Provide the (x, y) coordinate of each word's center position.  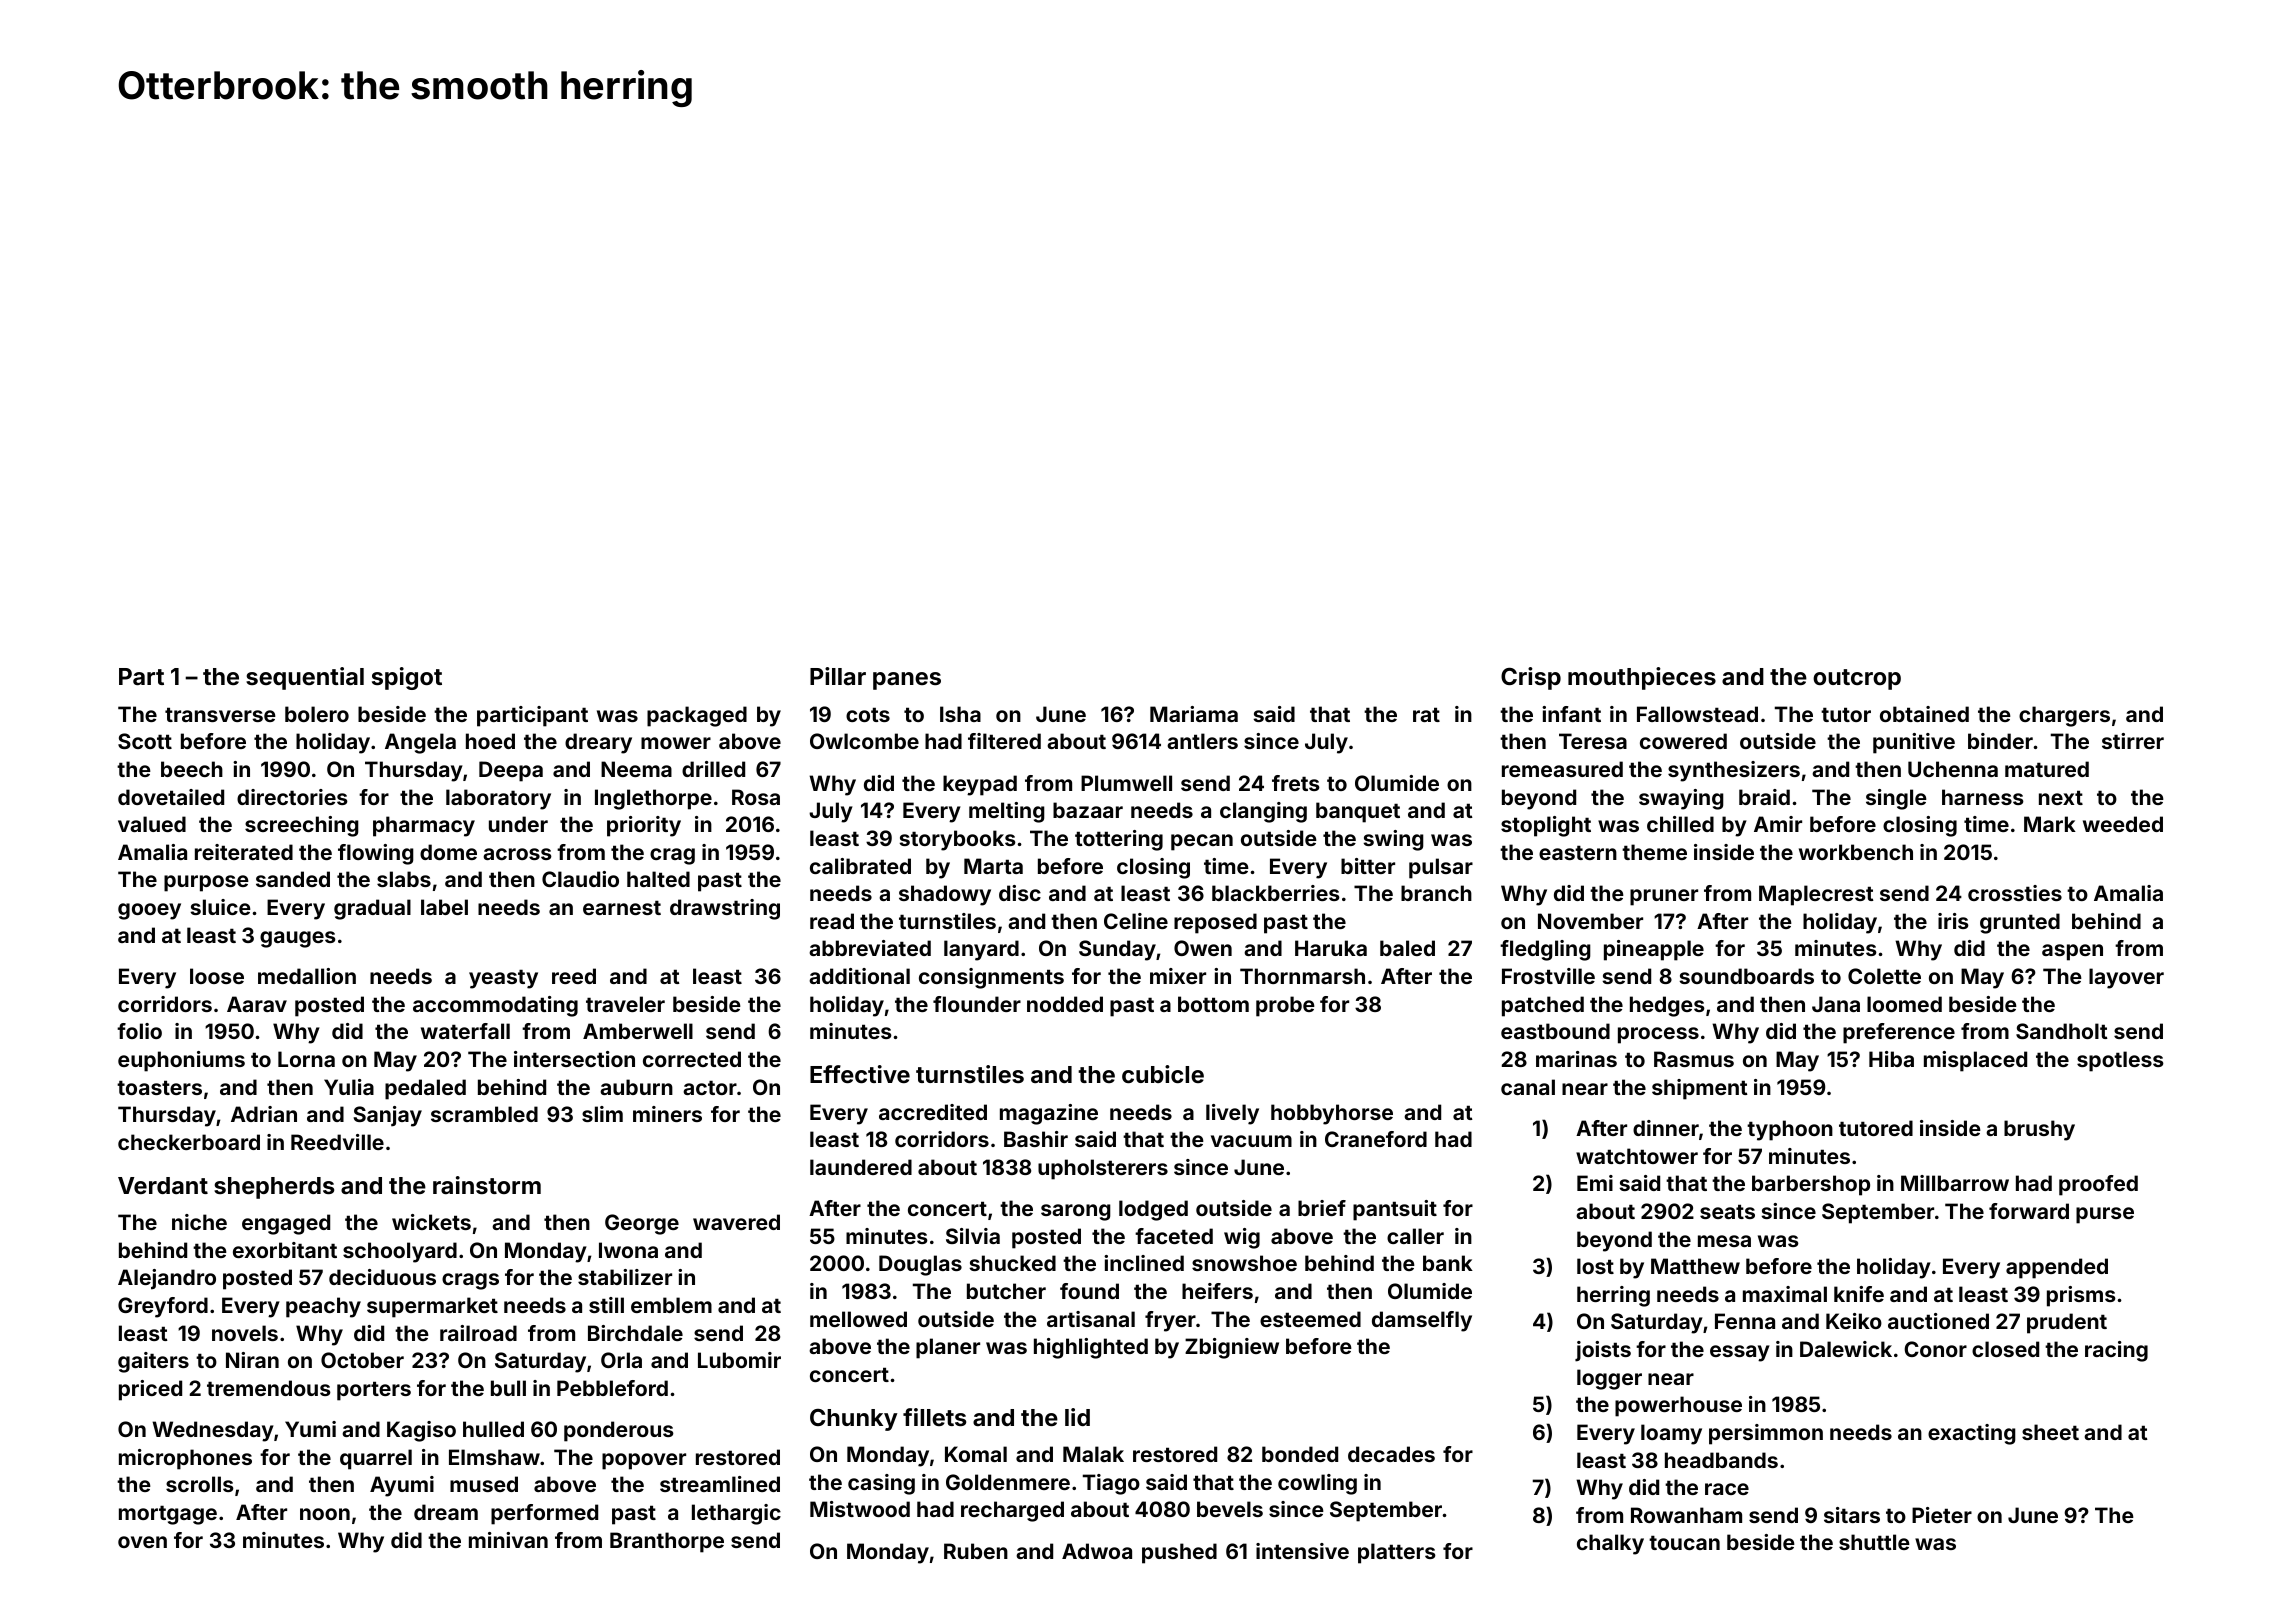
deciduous (382, 1277)
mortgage (168, 1515)
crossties (2015, 893)
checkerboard (189, 1142)
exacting (1972, 1434)
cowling (1317, 1484)
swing (1393, 840)
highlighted (1091, 1348)
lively (1232, 1114)
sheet (2050, 1432)
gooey (149, 911)
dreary (598, 743)
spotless (2120, 1061)
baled (1407, 948)
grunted (2020, 923)
